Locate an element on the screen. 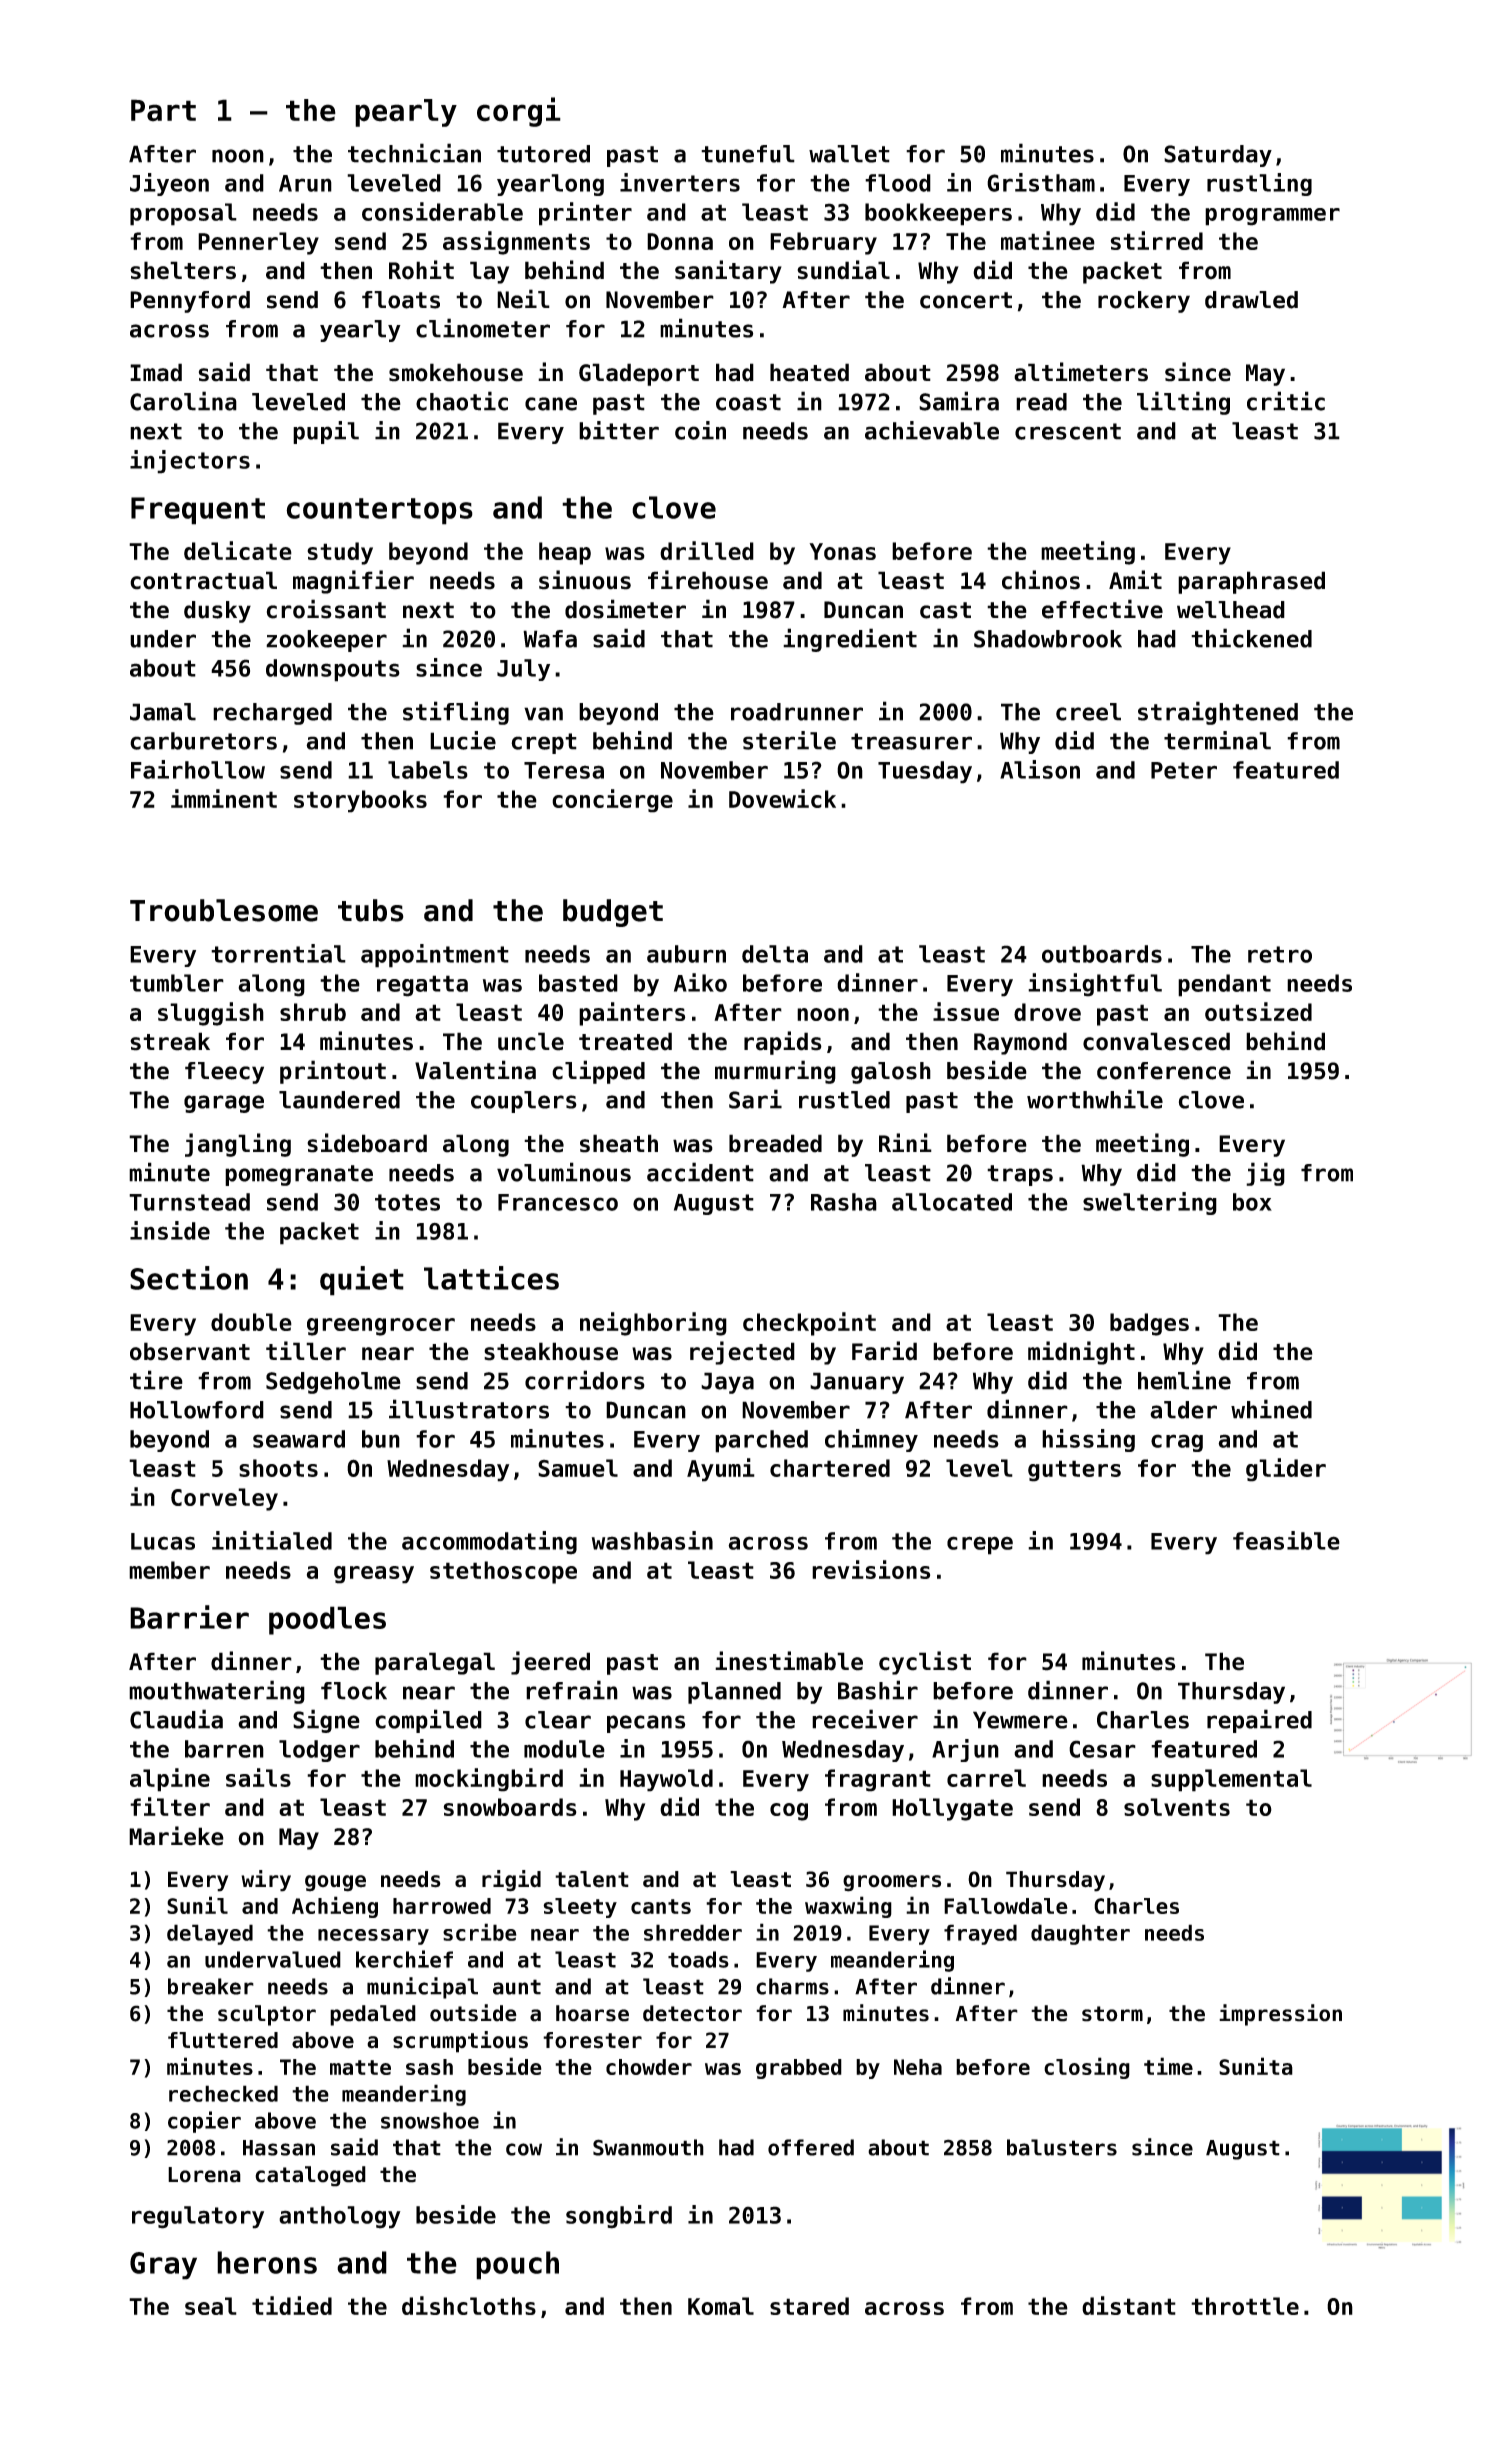  critic is located at coordinates (1286, 401).
